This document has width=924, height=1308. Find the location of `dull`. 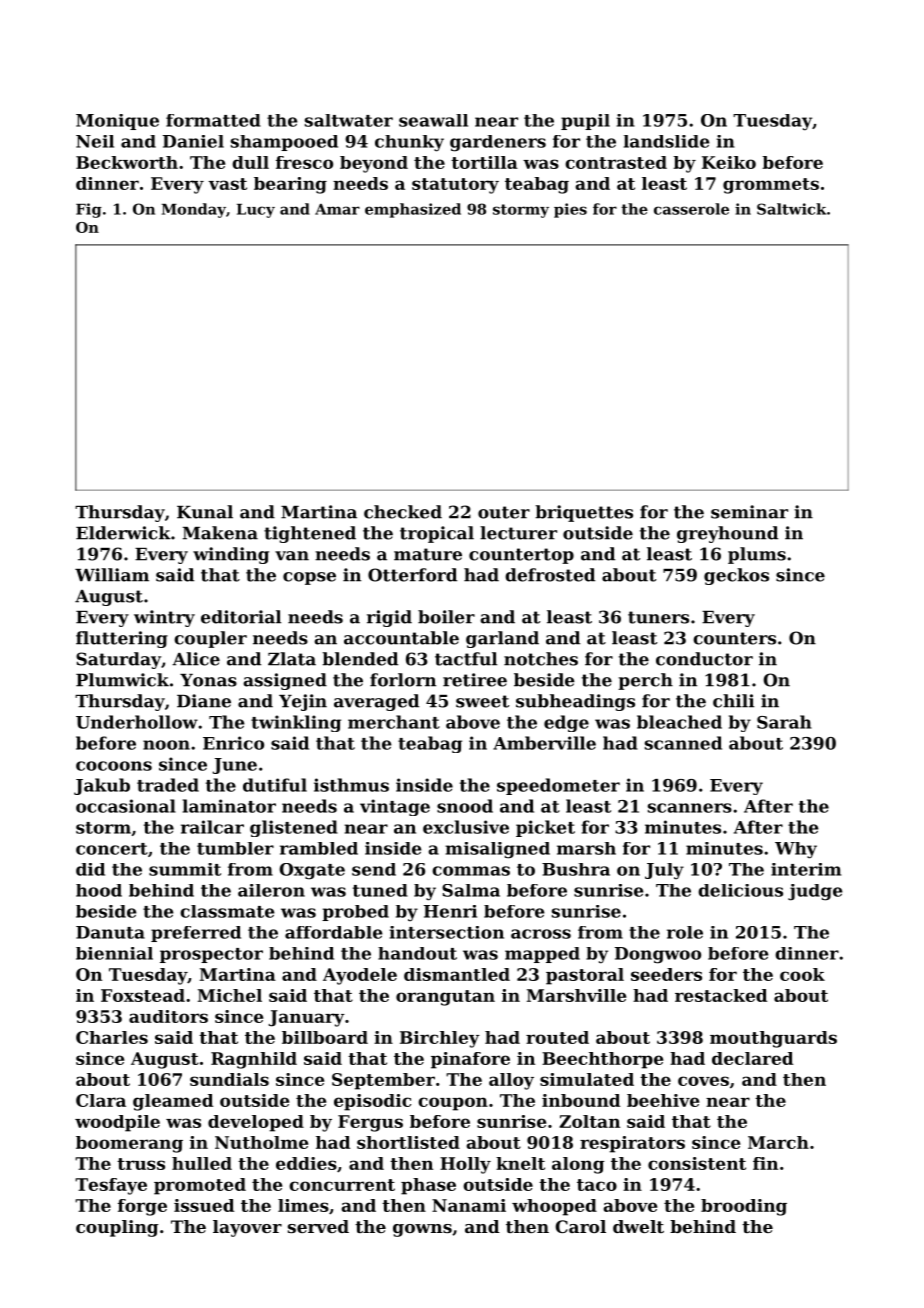

dull is located at coordinates (250, 162).
